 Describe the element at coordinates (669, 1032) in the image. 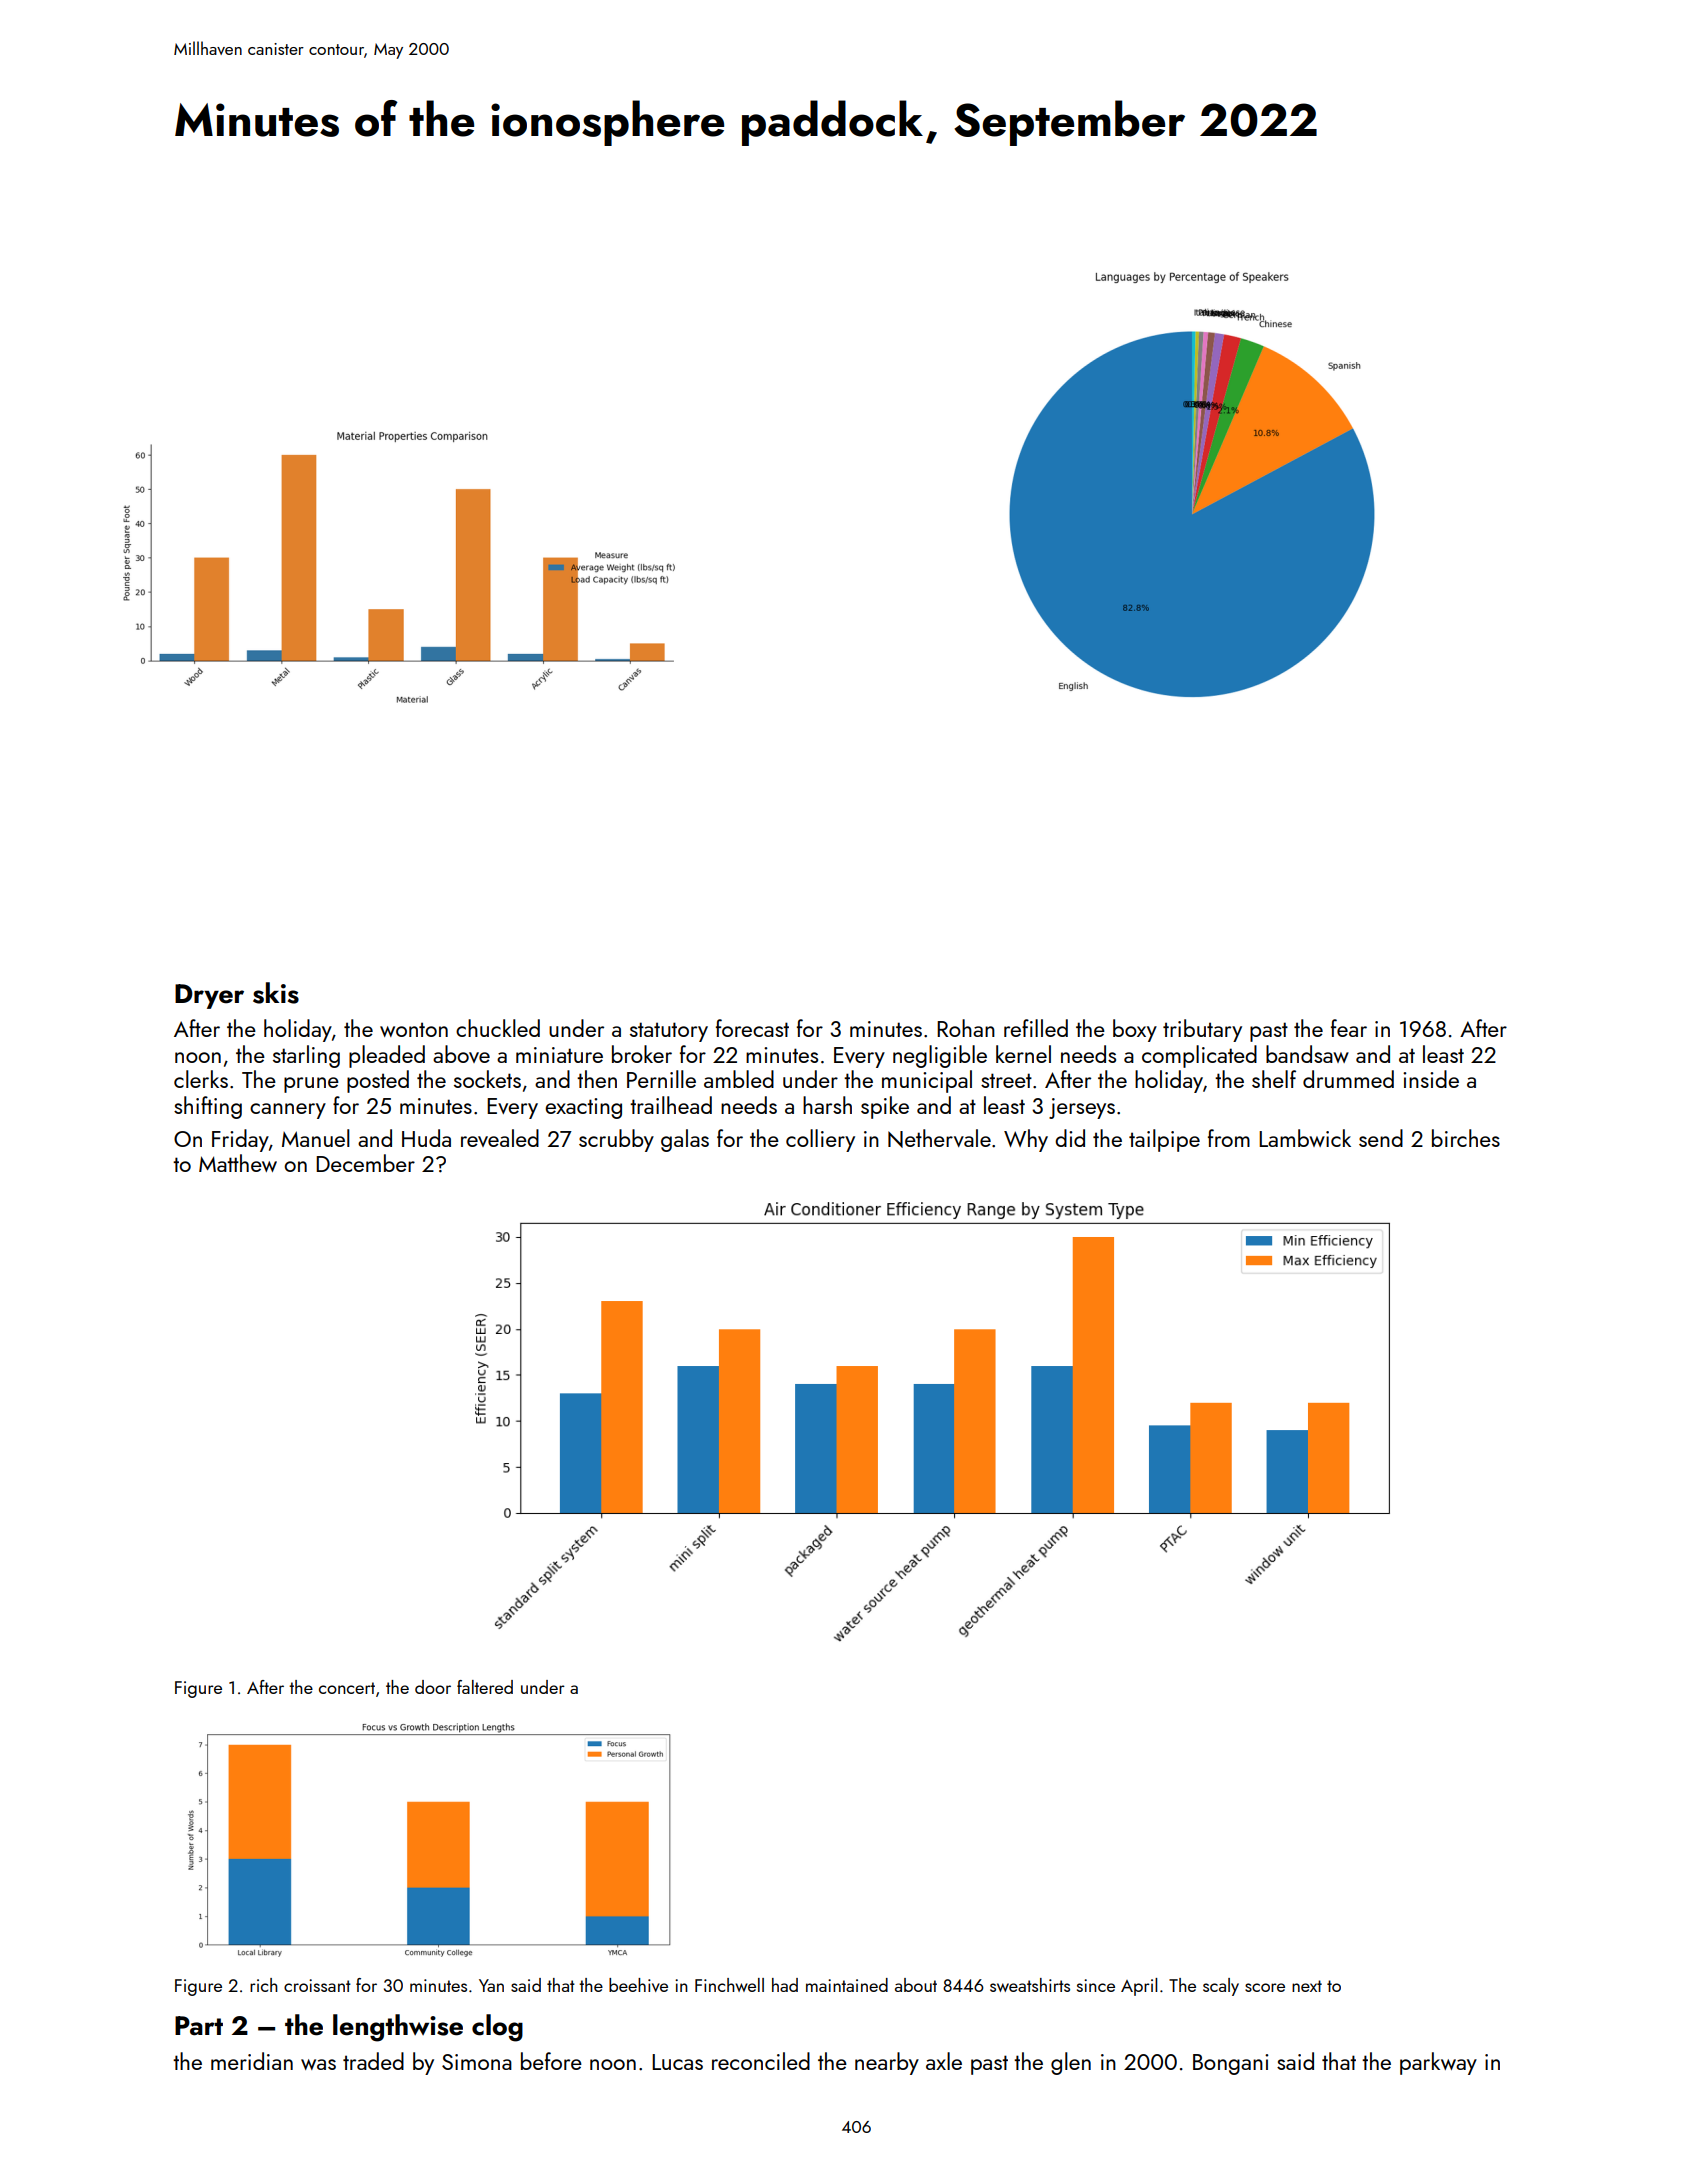

I see `statutory` at that location.
